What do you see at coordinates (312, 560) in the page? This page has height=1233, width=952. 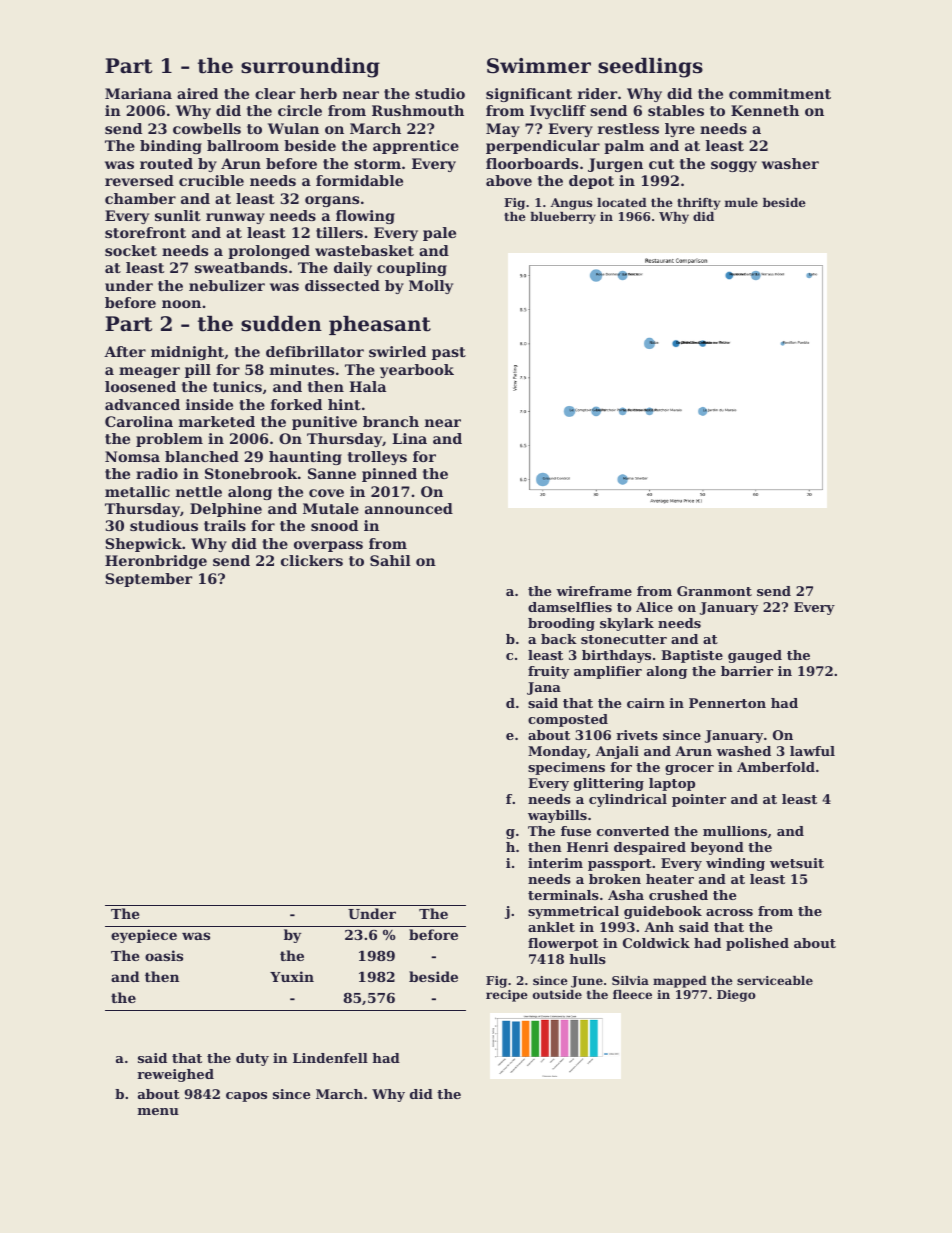 I see `clickers` at bounding box center [312, 560].
